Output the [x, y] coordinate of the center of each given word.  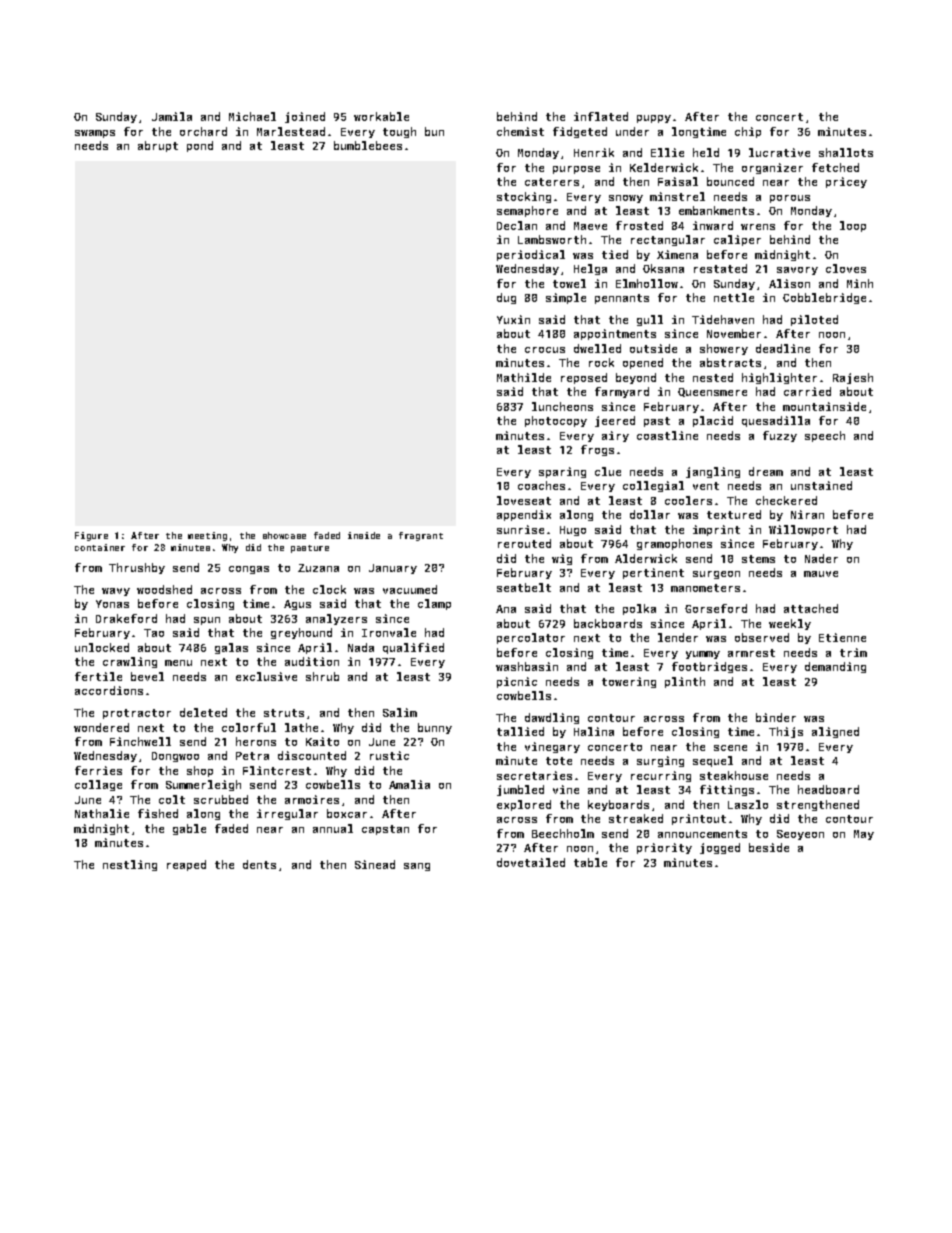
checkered [786, 500]
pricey [846, 182]
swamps [95, 134]
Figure [91, 536]
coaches [541, 485]
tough [399, 132]
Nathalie [102, 813]
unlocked [102, 647]
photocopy [556, 421]
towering [629, 682]
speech [825, 436]
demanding [835, 667]
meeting [207, 536]
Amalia [409, 784]
